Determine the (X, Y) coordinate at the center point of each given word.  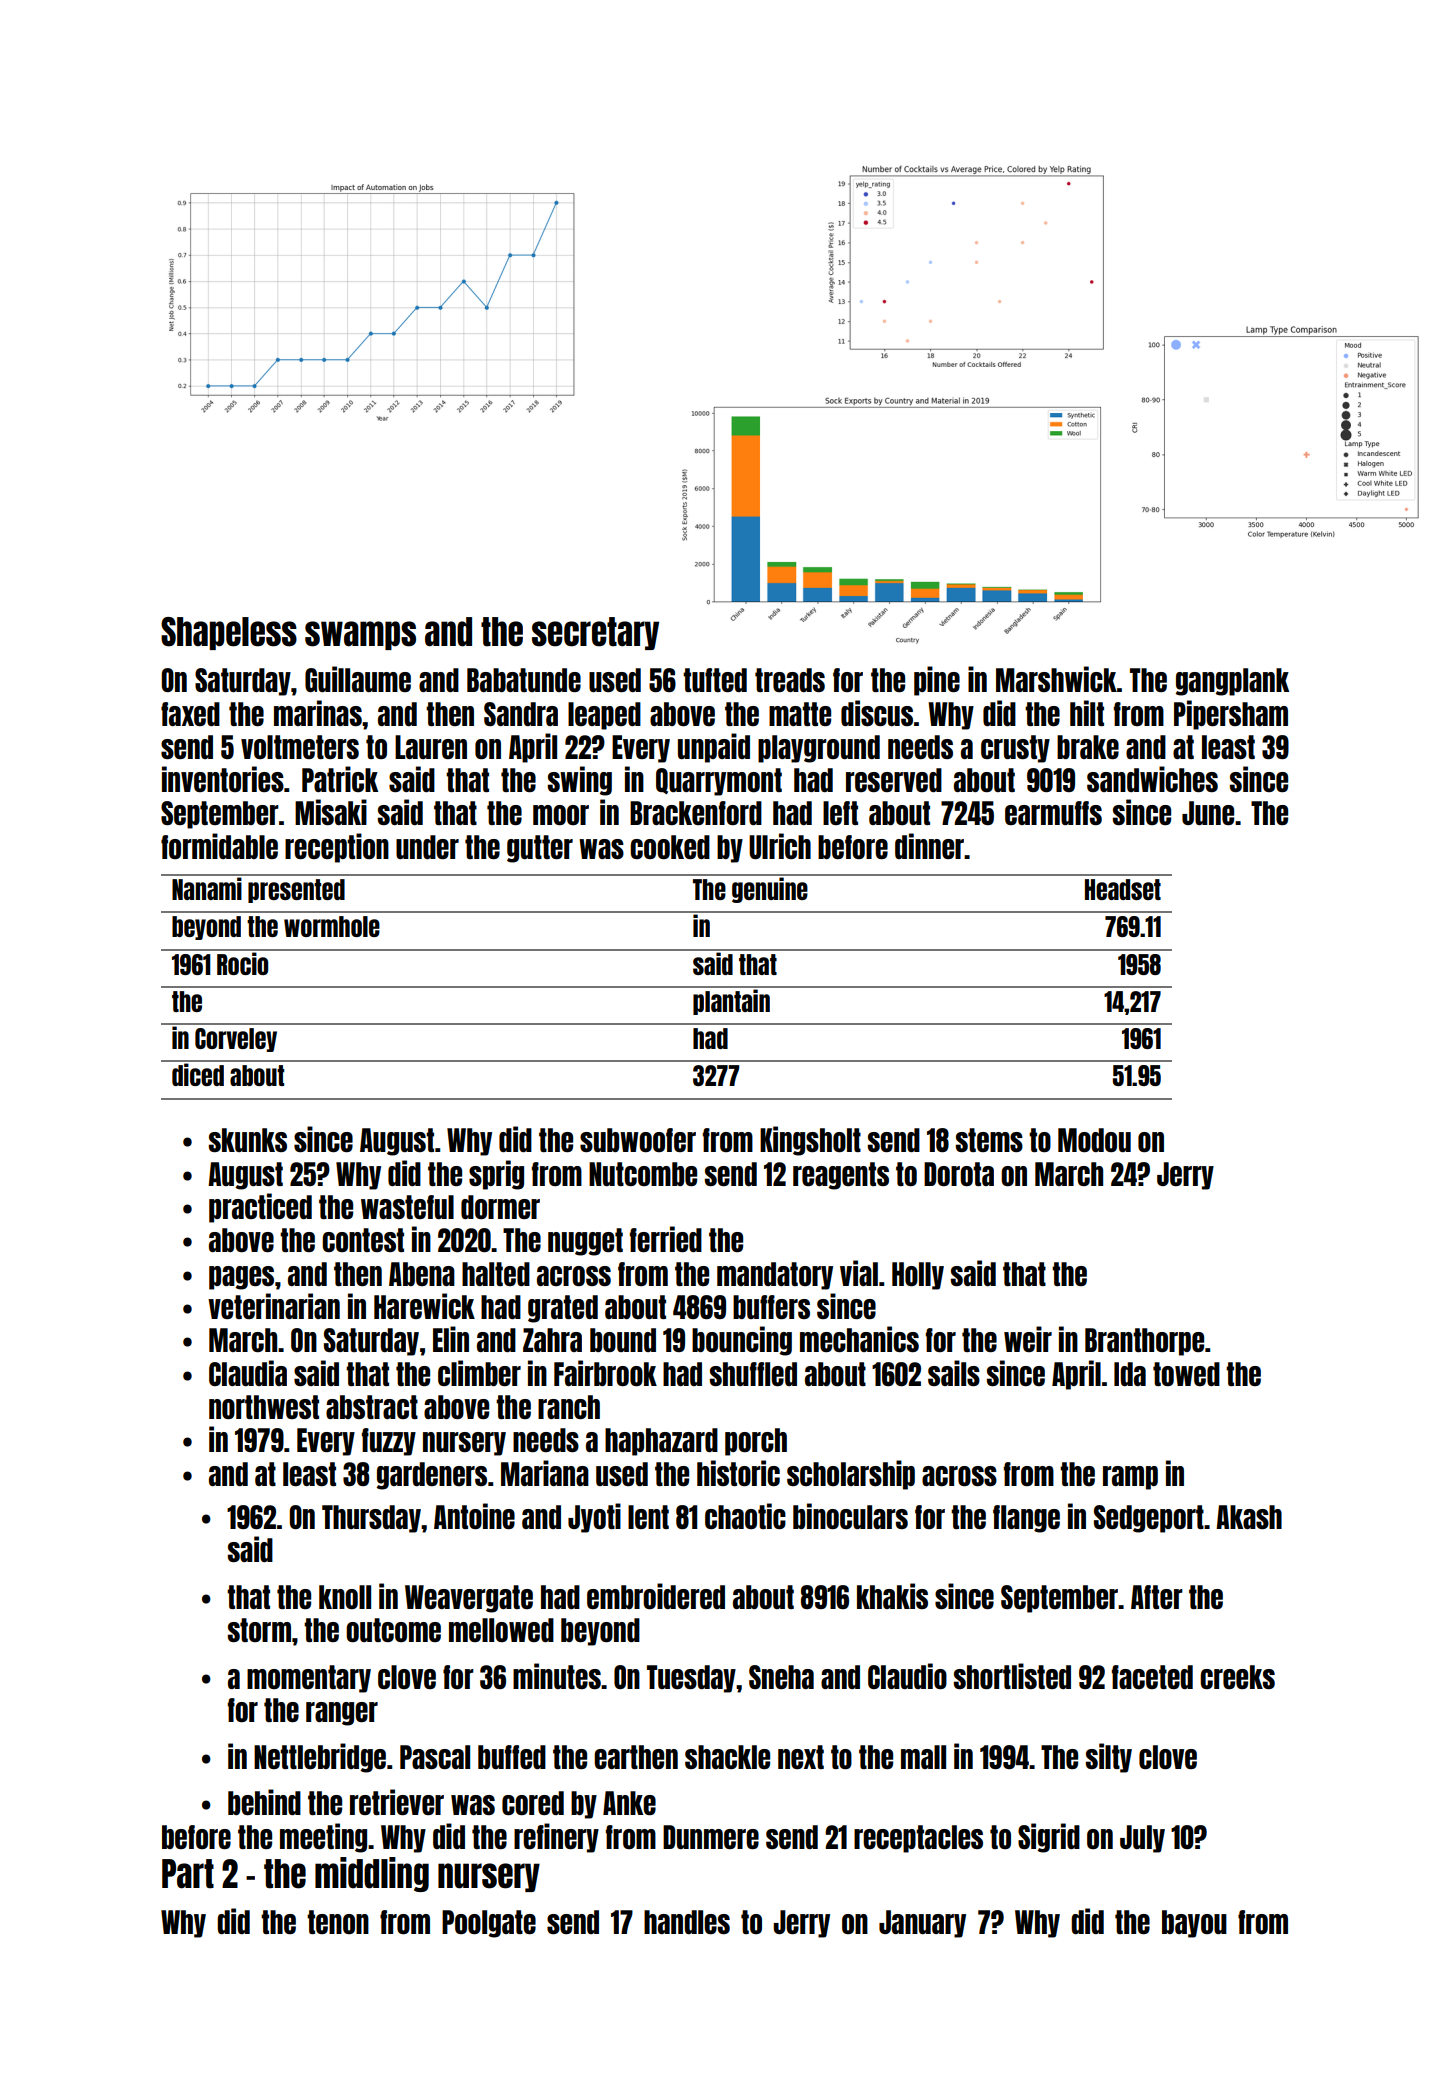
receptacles (918, 1839)
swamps (360, 635)
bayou (1194, 1924)
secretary (595, 633)
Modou (1094, 1140)
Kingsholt (810, 1141)
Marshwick (1056, 679)
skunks (248, 1140)
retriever (397, 1802)
